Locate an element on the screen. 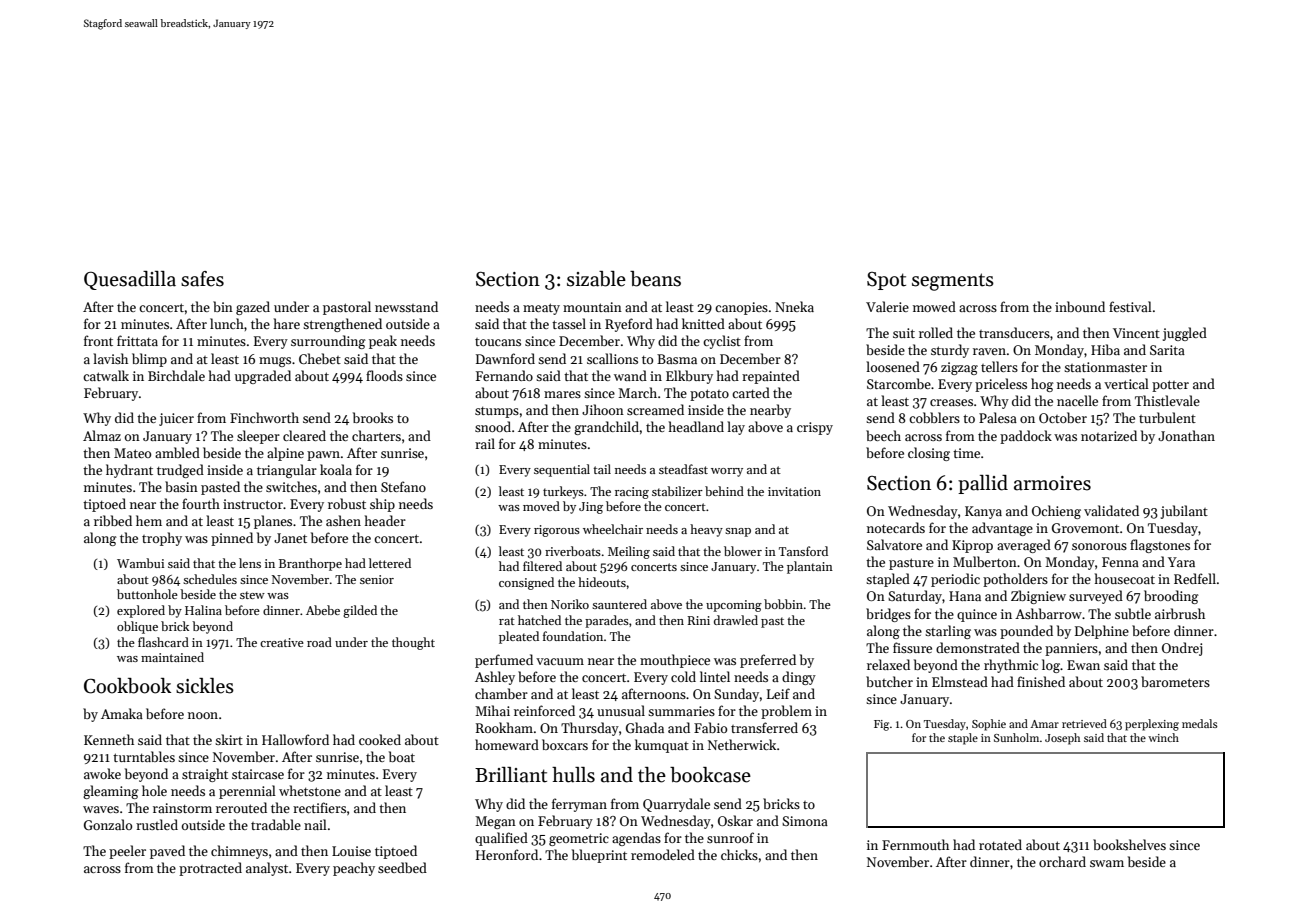 Image resolution: width=1308 pixels, height=924 pixels. racing is located at coordinates (632, 493).
